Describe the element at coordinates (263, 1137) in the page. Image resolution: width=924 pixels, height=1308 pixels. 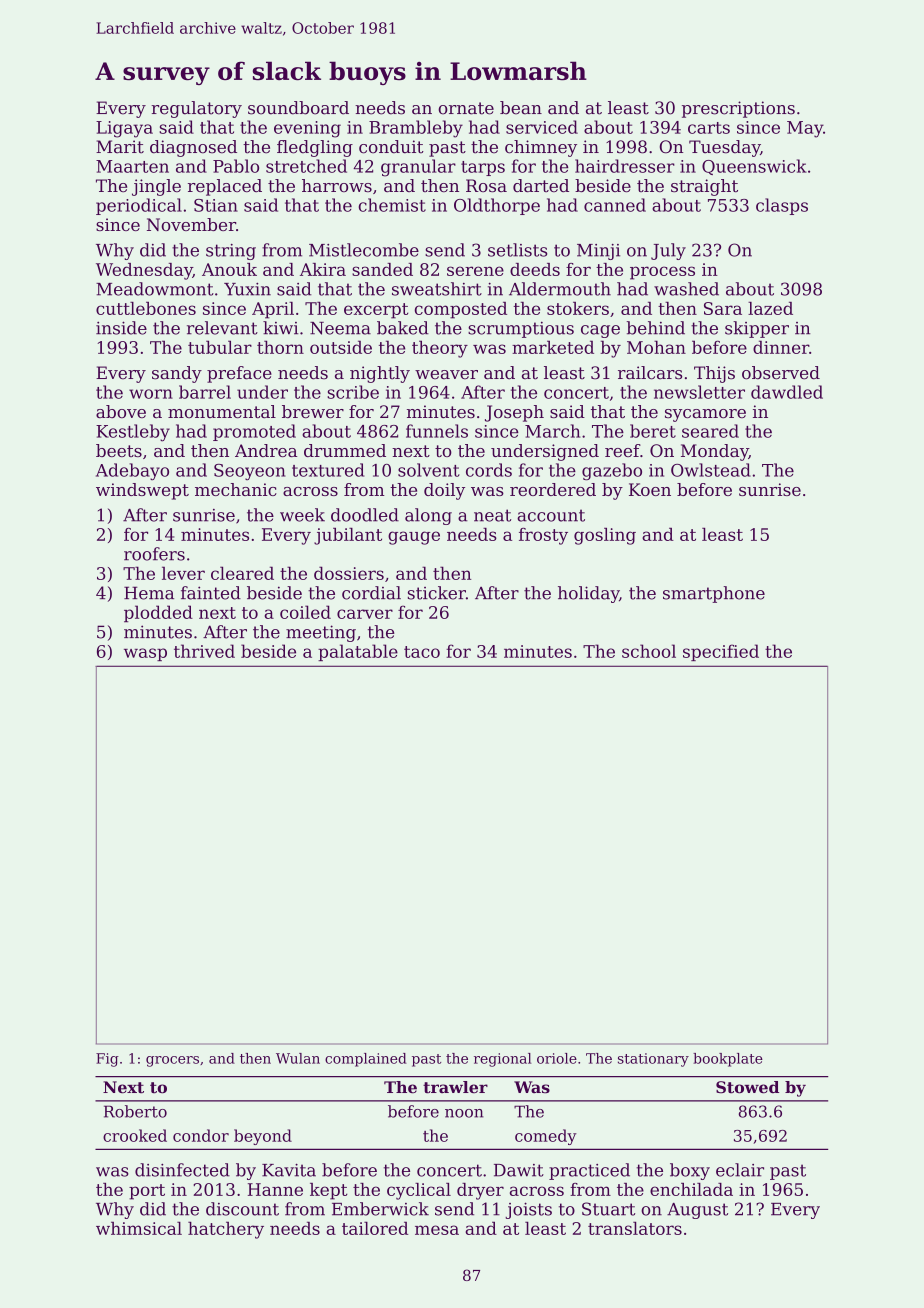
I see `beyond` at that location.
